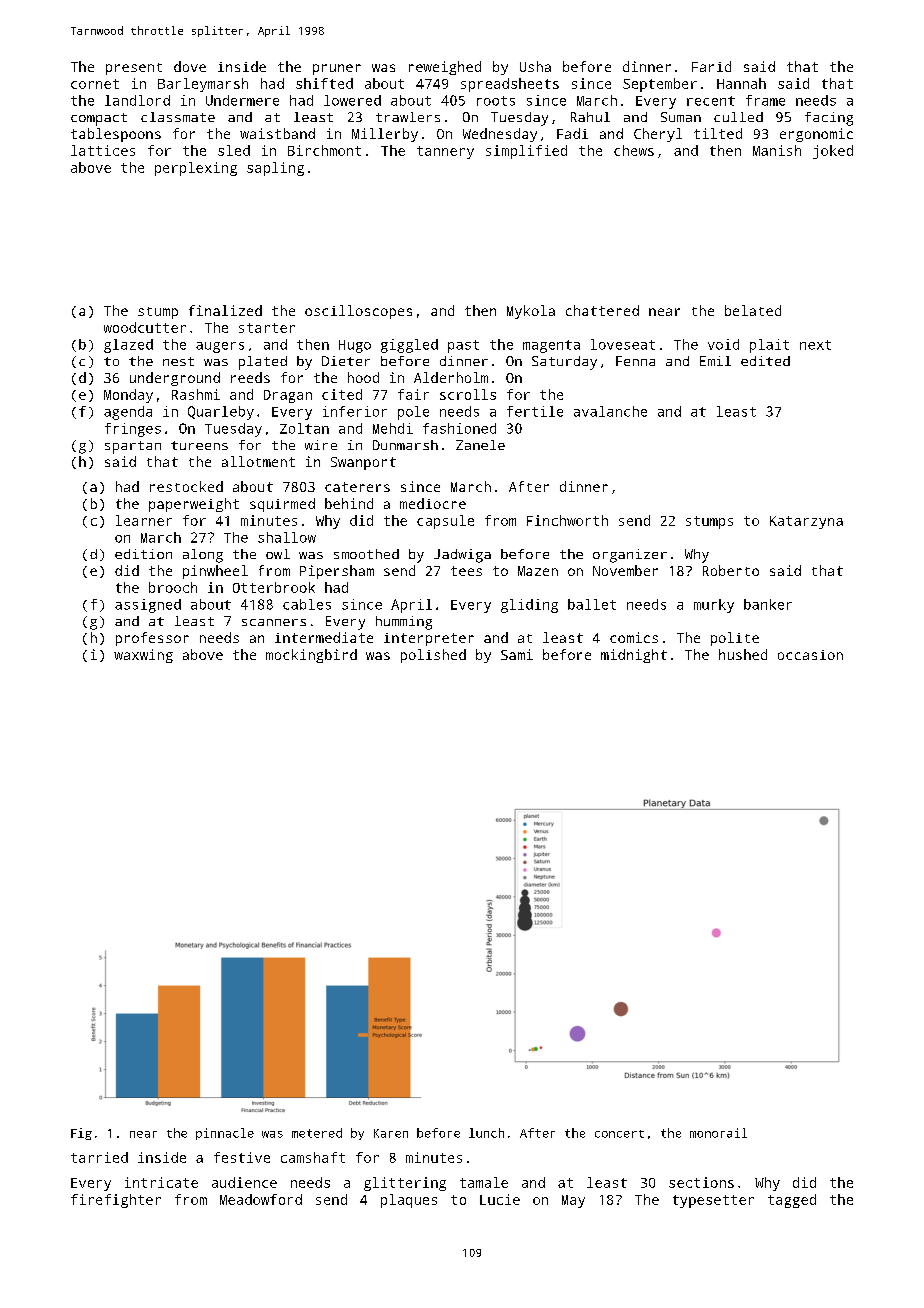  I want to click on Lucie, so click(500, 1199).
